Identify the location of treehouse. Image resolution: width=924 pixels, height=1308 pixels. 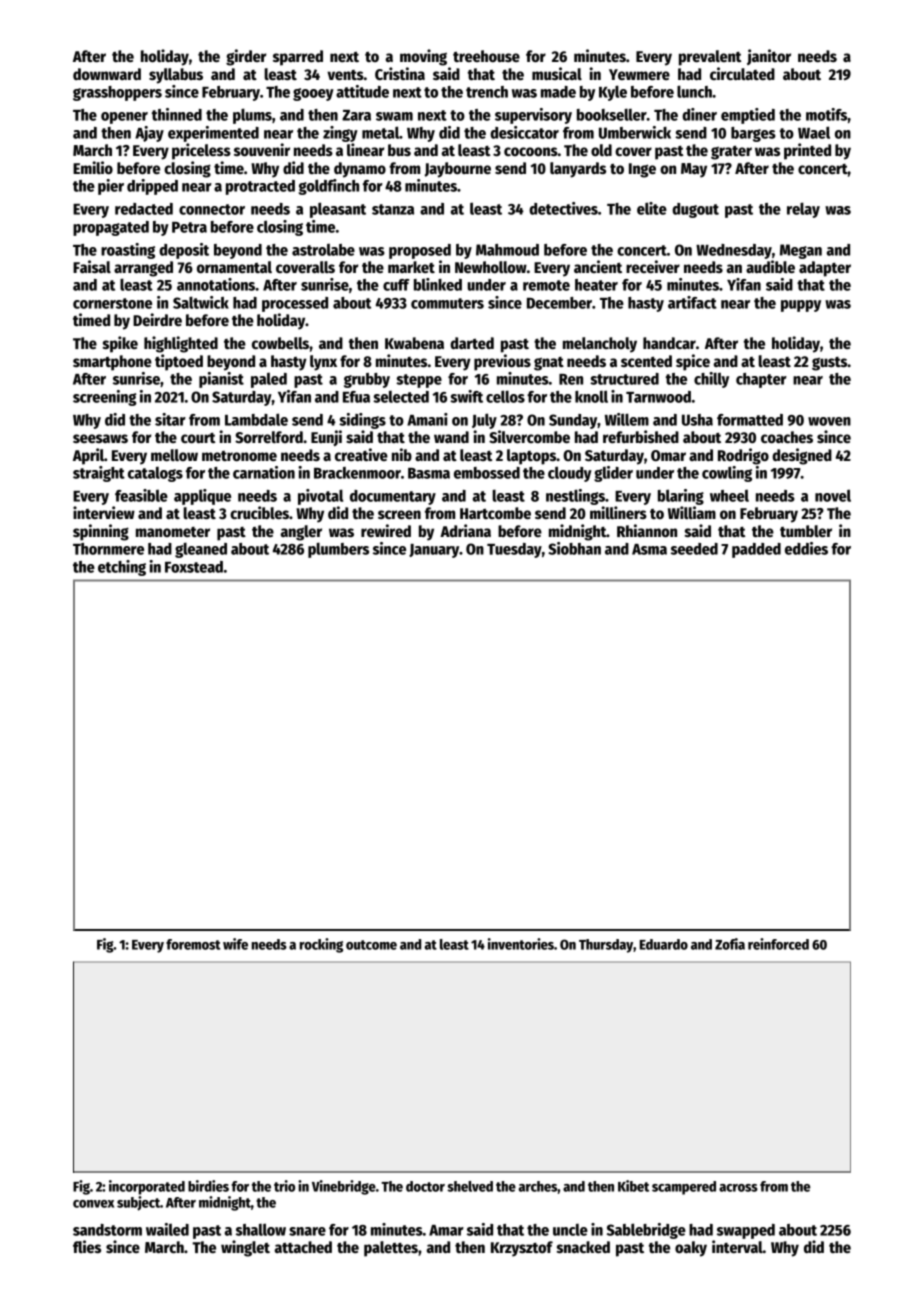
(486, 56).
